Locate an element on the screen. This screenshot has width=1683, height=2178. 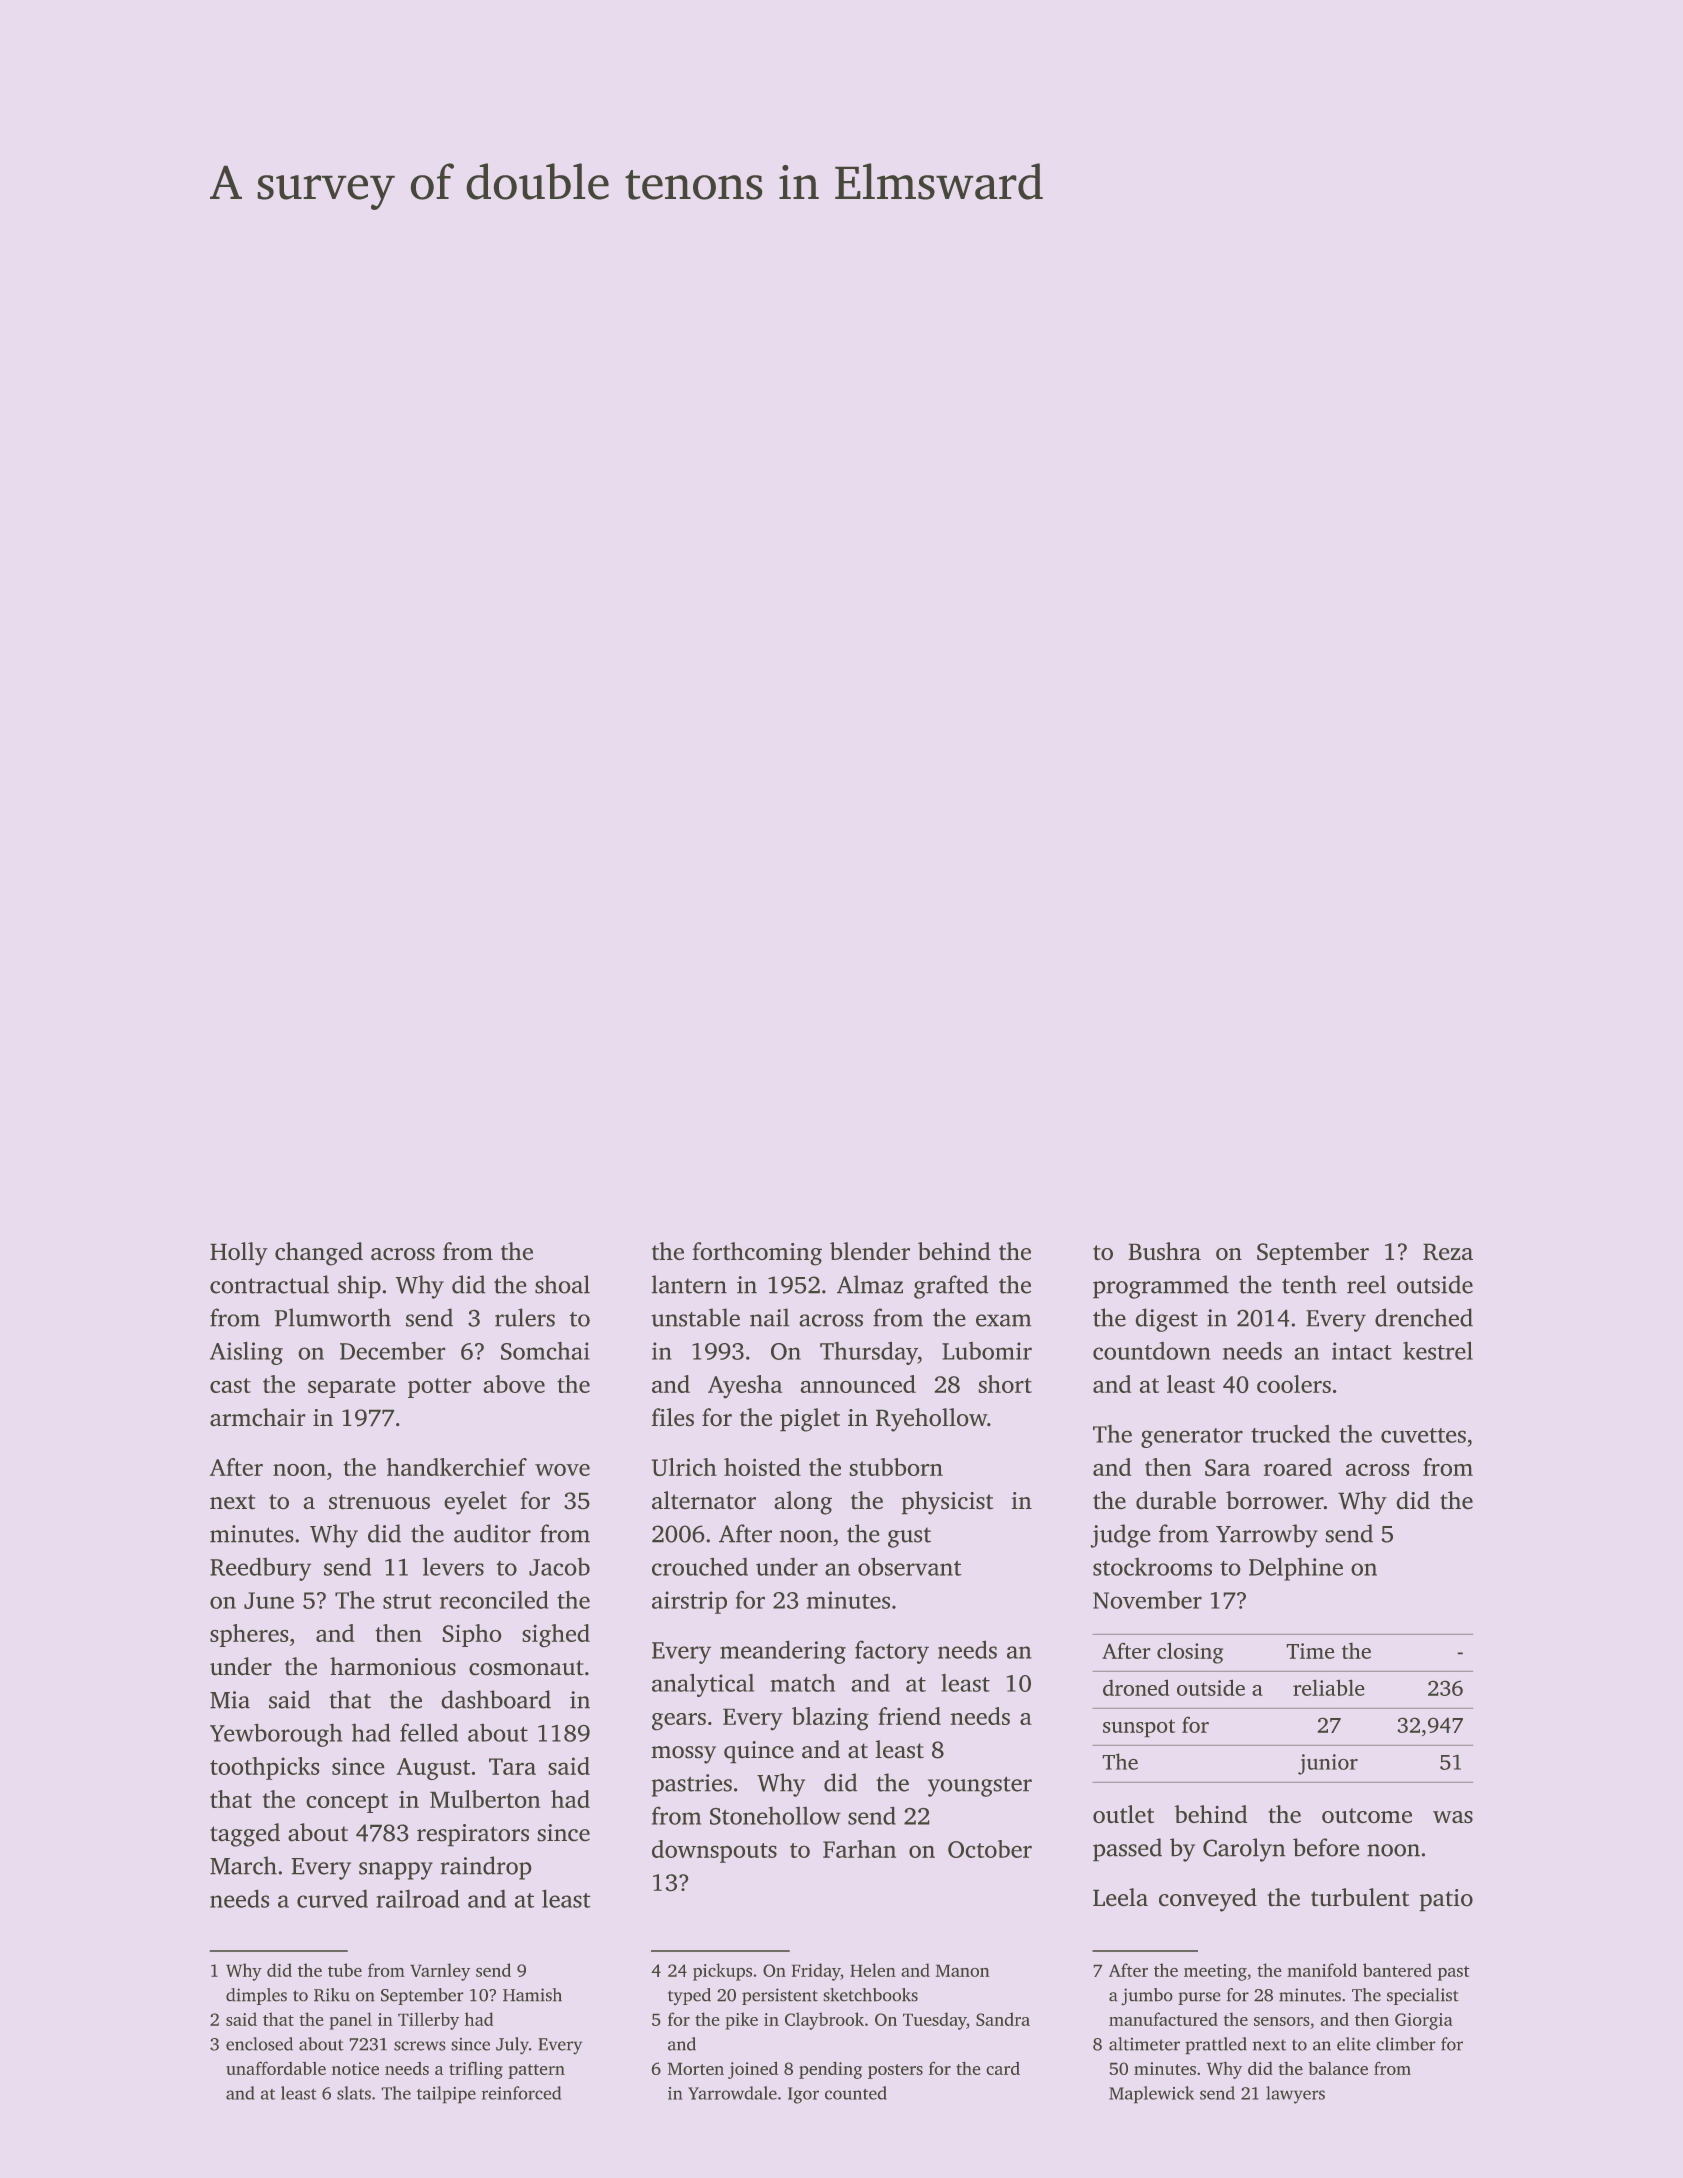
manifold is located at coordinates (1322, 1970).
